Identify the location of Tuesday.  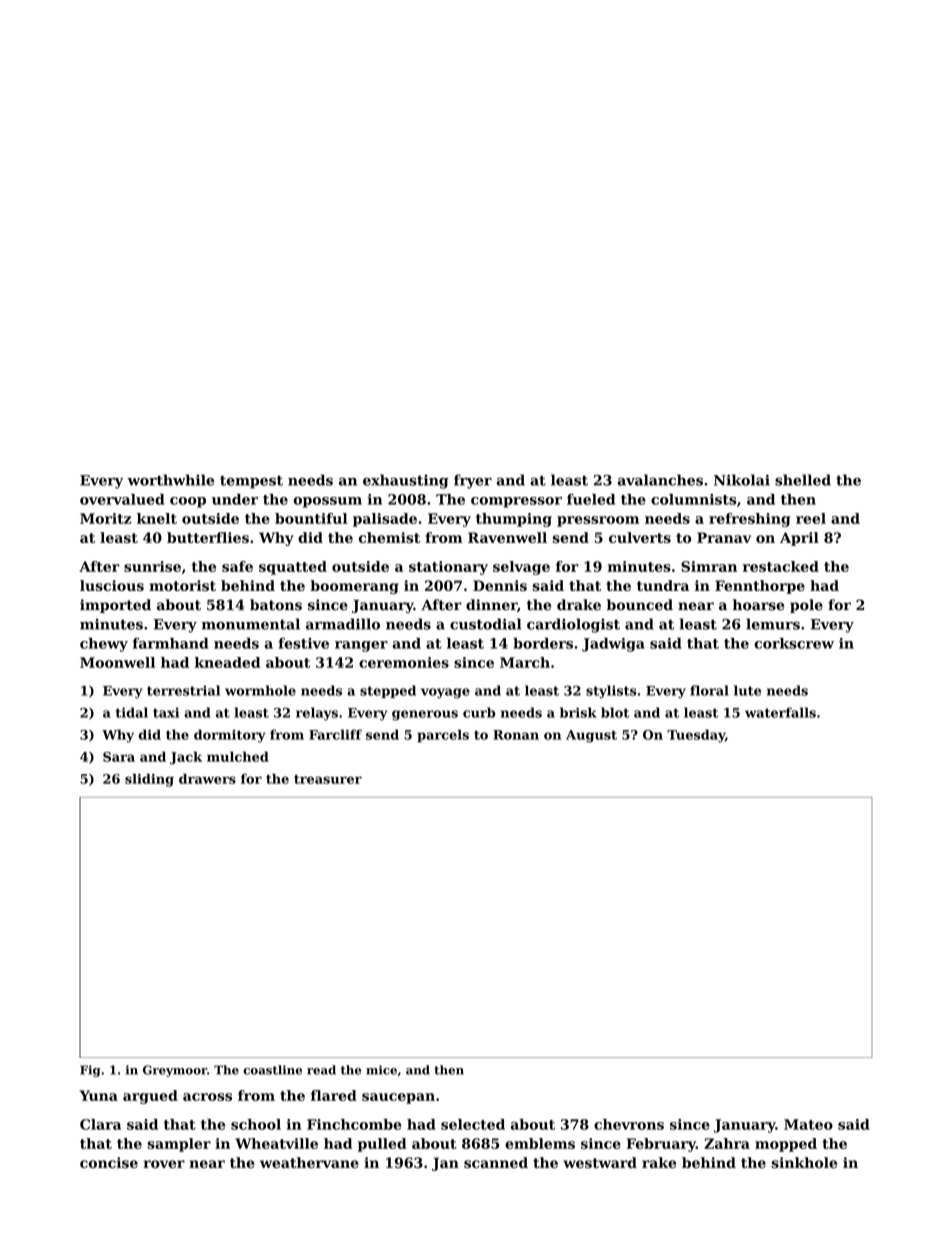
(696, 736).
